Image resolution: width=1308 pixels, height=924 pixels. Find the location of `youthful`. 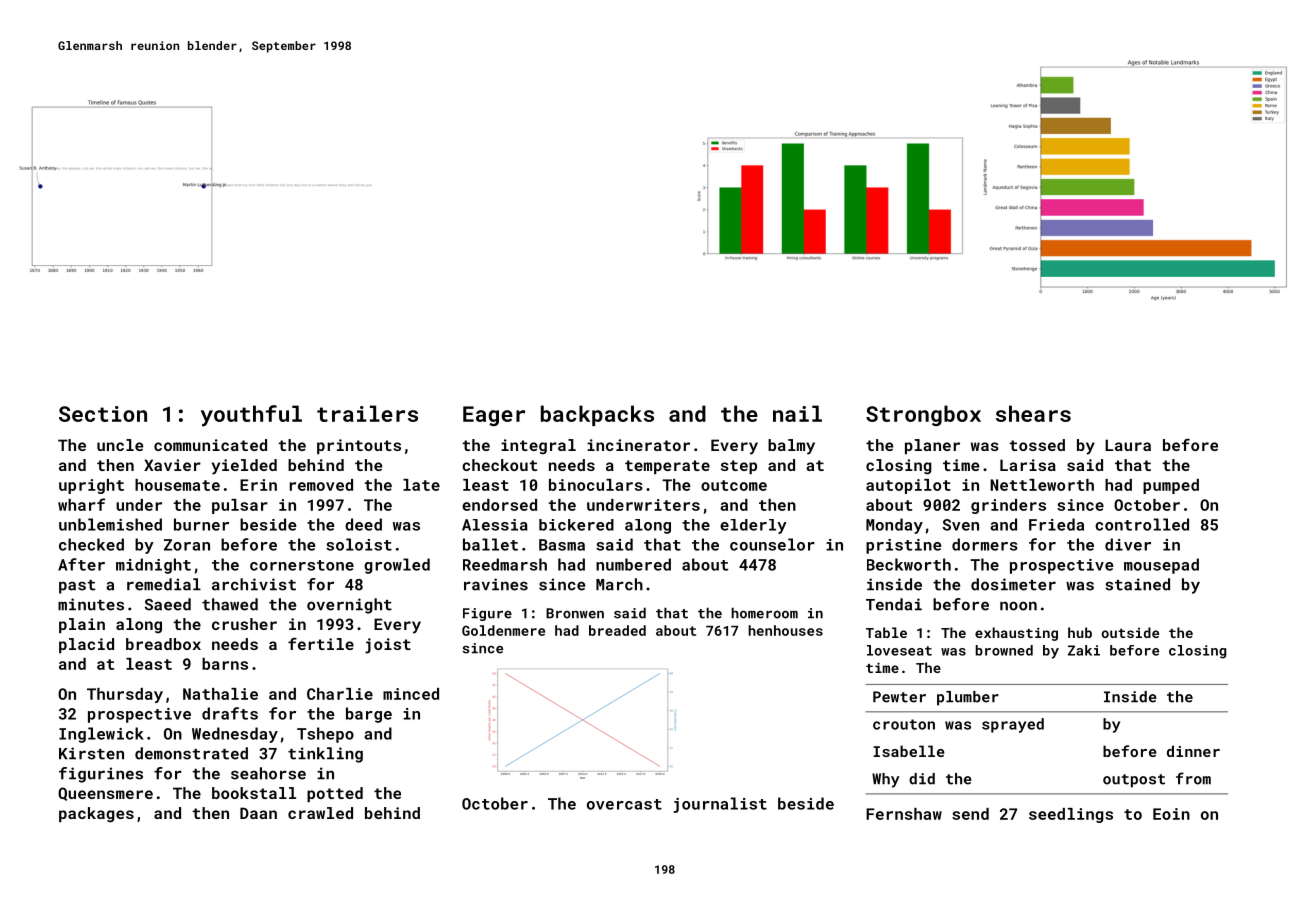

youthful is located at coordinates (251, 416).
